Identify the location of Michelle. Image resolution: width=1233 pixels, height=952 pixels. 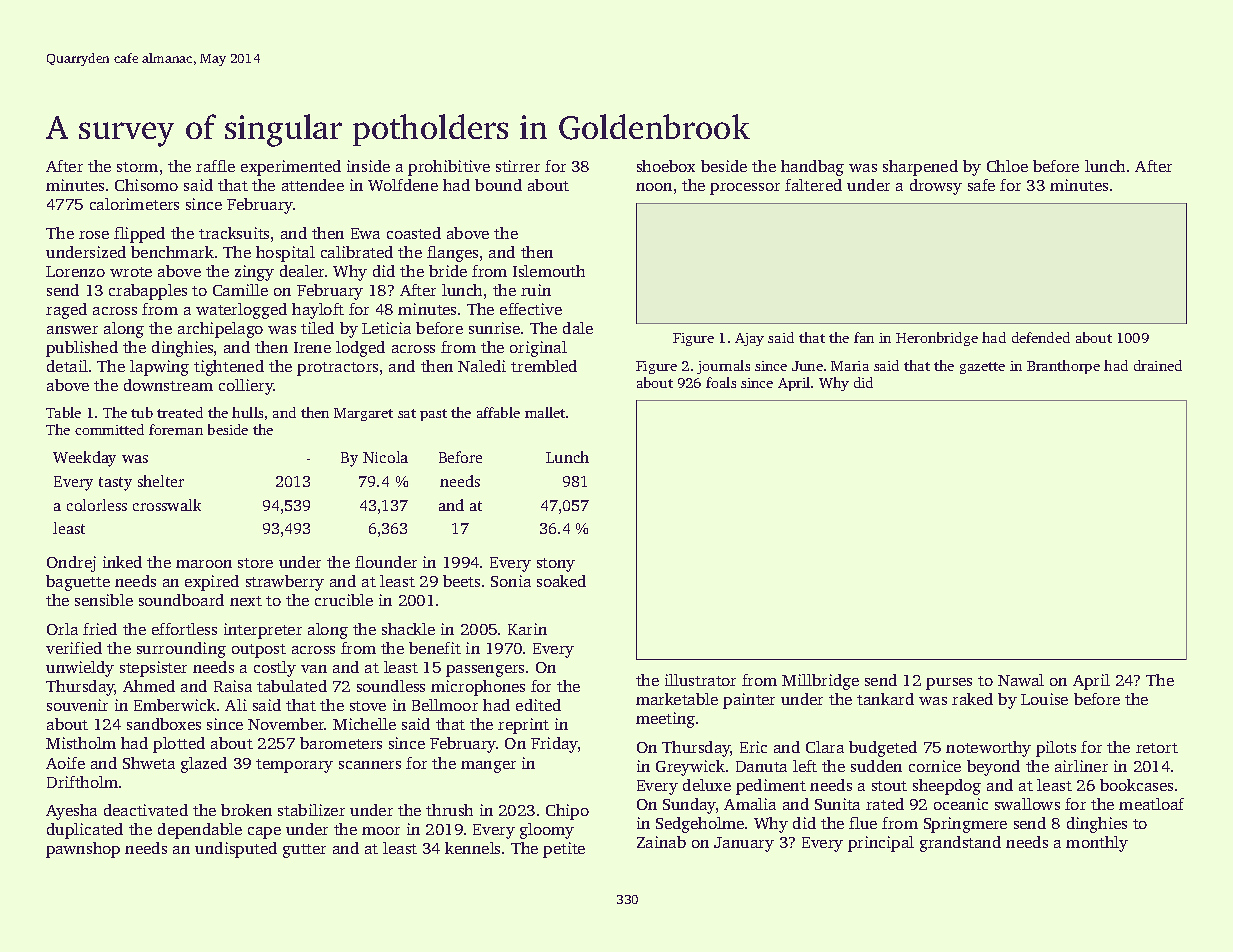
(364, 724).
